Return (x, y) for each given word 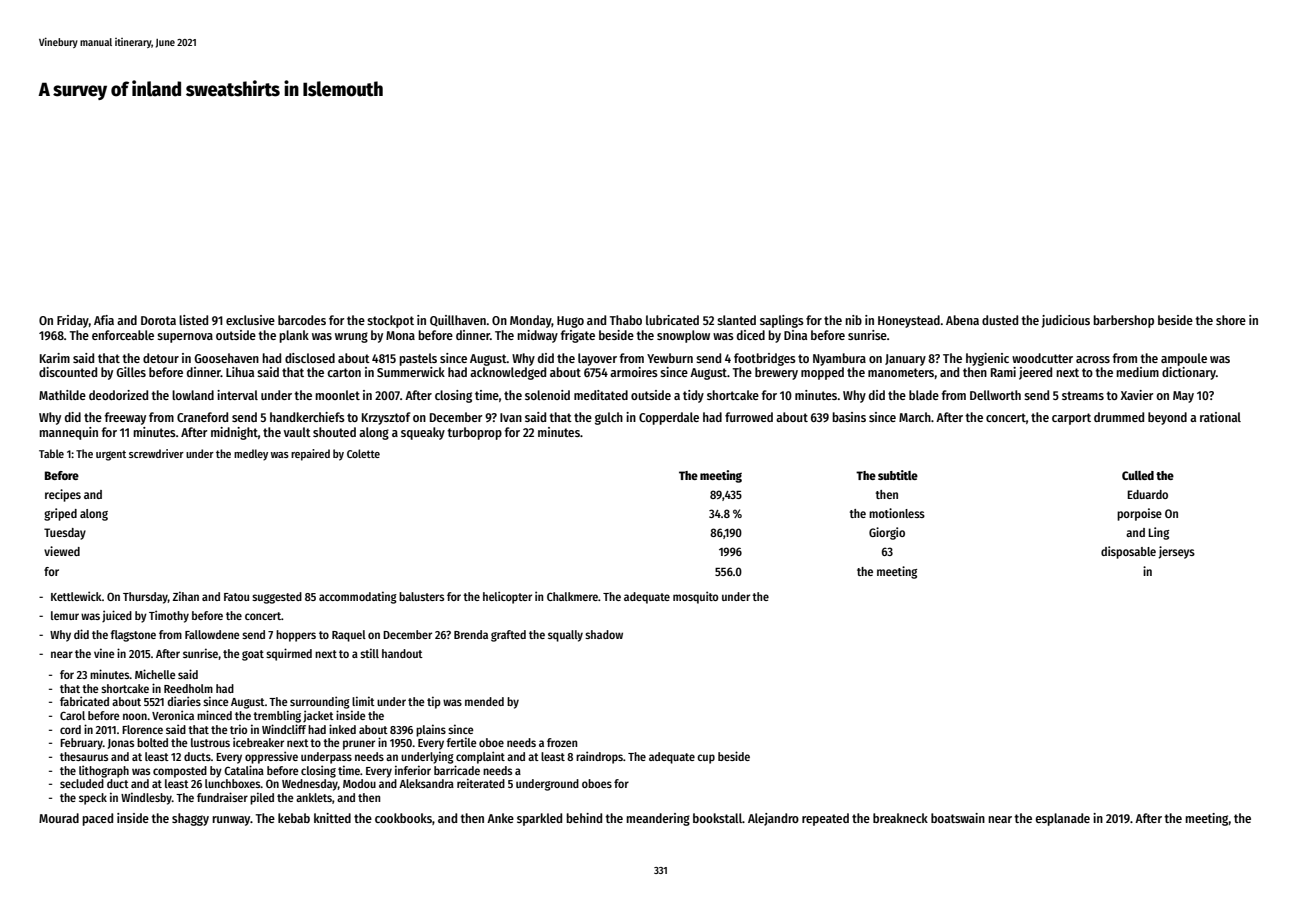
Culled (1138, 475)
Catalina (244, 770)
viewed (62, 551)
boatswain (958, 818)
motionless (897, 513)
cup (706, 759)
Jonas (121, 744)
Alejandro (773, 819)
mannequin (68, 433)
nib (853, 320)
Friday (73, 321)
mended (484, 701)
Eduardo (1147, 494)
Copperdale (669, 418)
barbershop (1123, 321)
